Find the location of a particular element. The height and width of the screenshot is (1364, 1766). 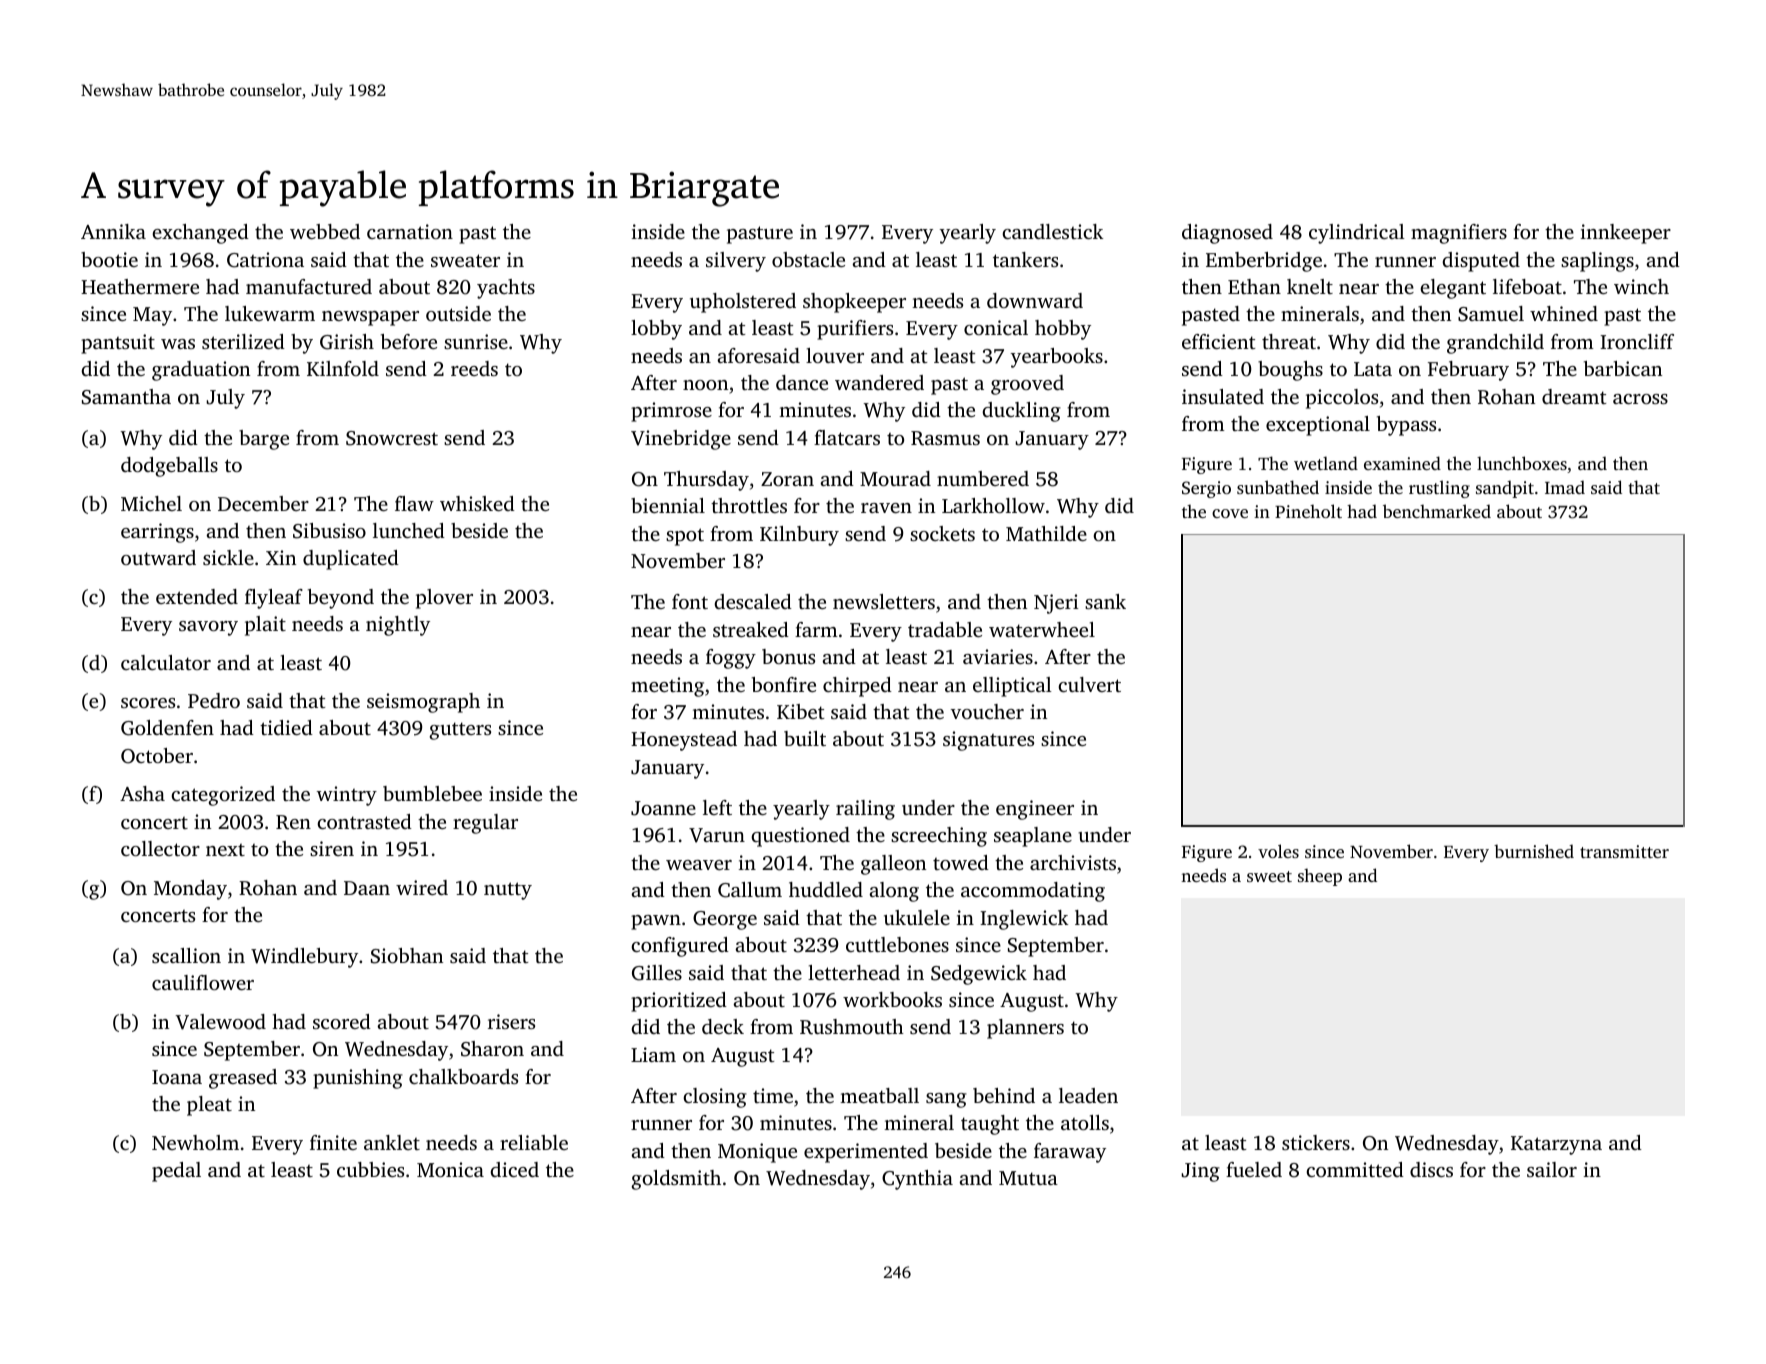

Jing is located at coordinates (1200, 1172).
